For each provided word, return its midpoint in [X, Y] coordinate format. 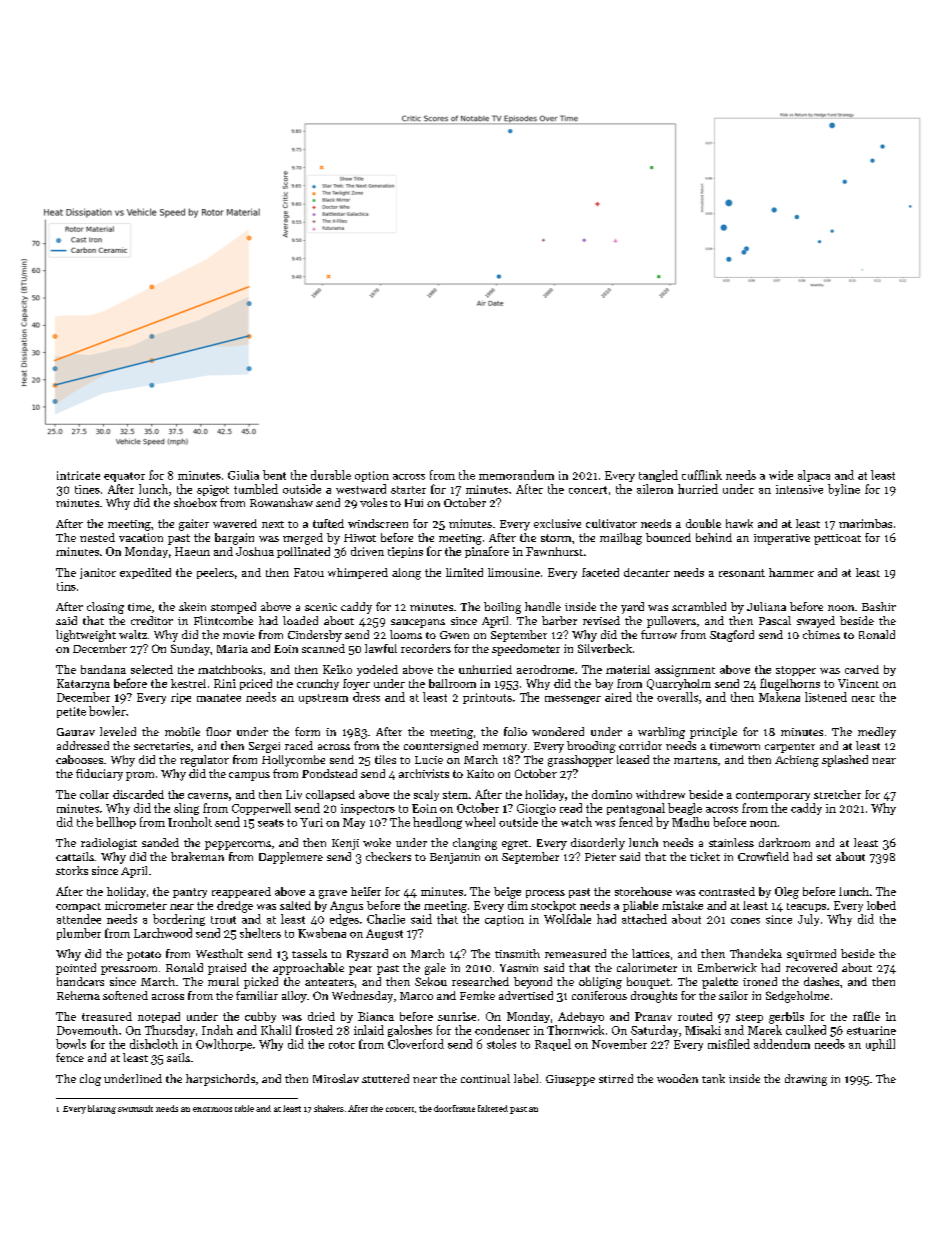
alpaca [814, 476]
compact [78, 907]
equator [124, 477]
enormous [212, 1109]
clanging [475, 844]
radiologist [109, 844]
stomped [233, 608]
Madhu [690, 822]
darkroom [784, 842]
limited [464, 572]
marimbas [865, 523]
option [372, 476]
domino [612, 794]
